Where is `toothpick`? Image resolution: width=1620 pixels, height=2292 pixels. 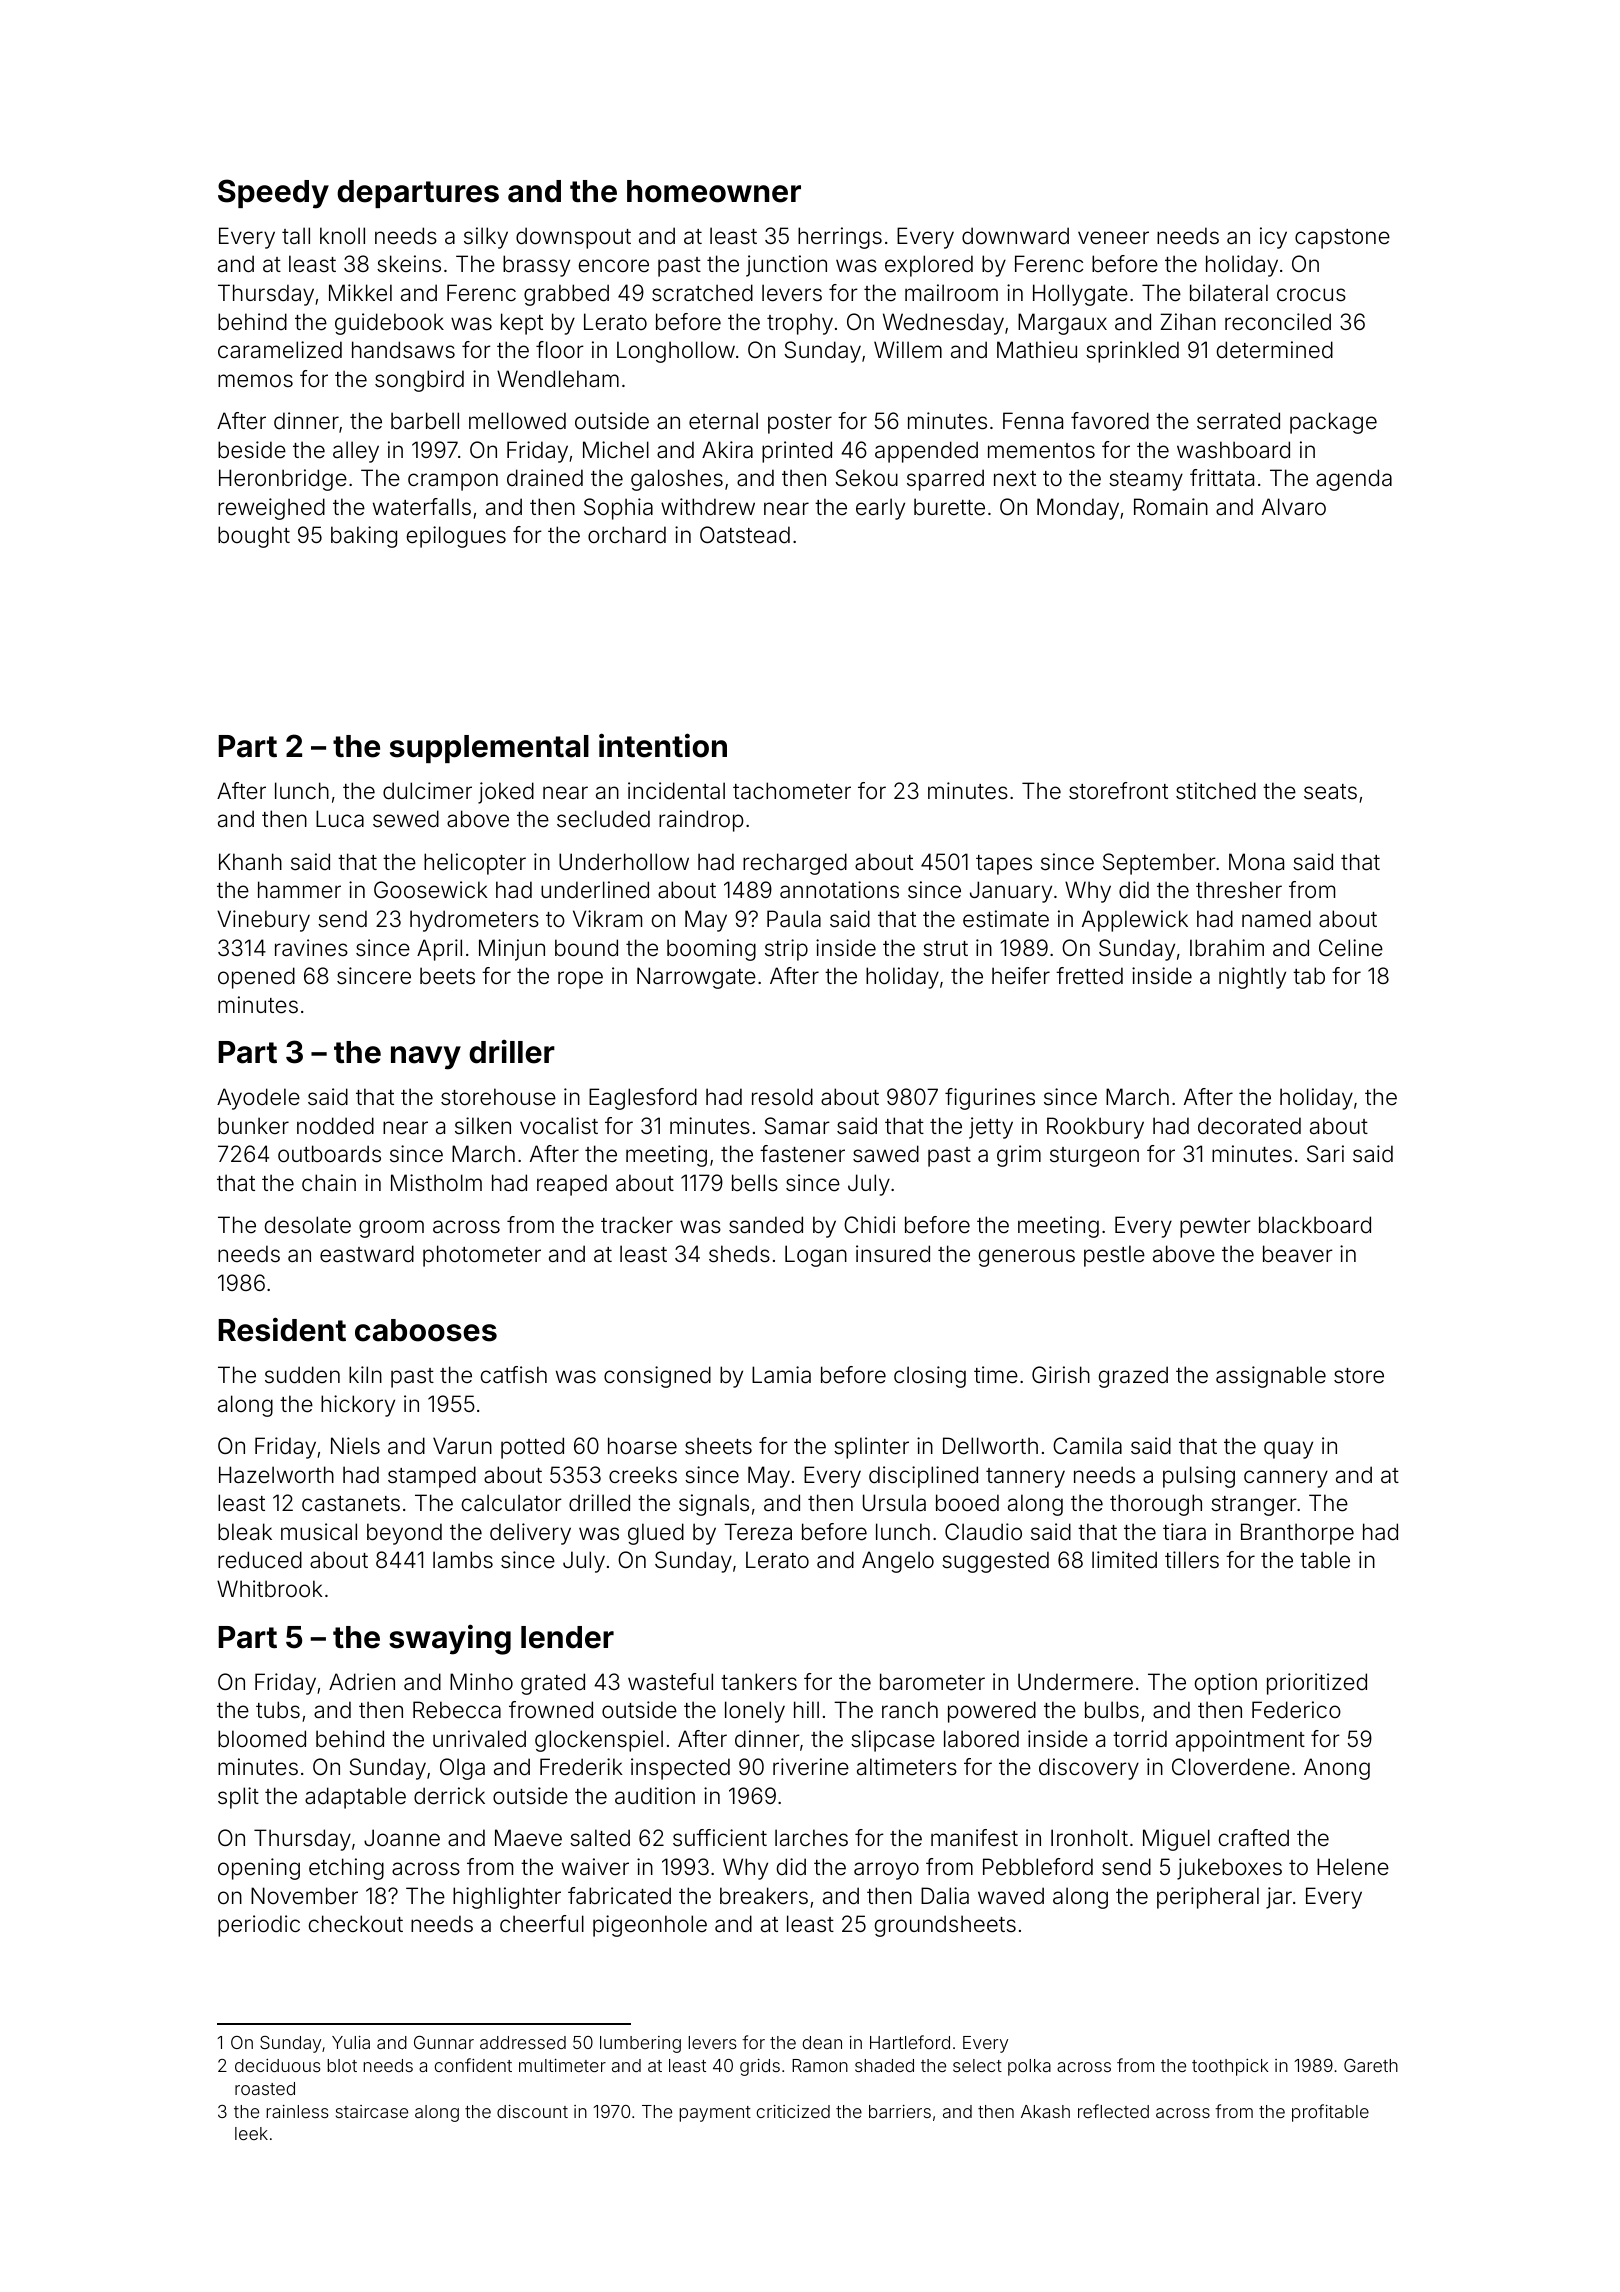 toothpick is located at coordinates (1230, 2067).
